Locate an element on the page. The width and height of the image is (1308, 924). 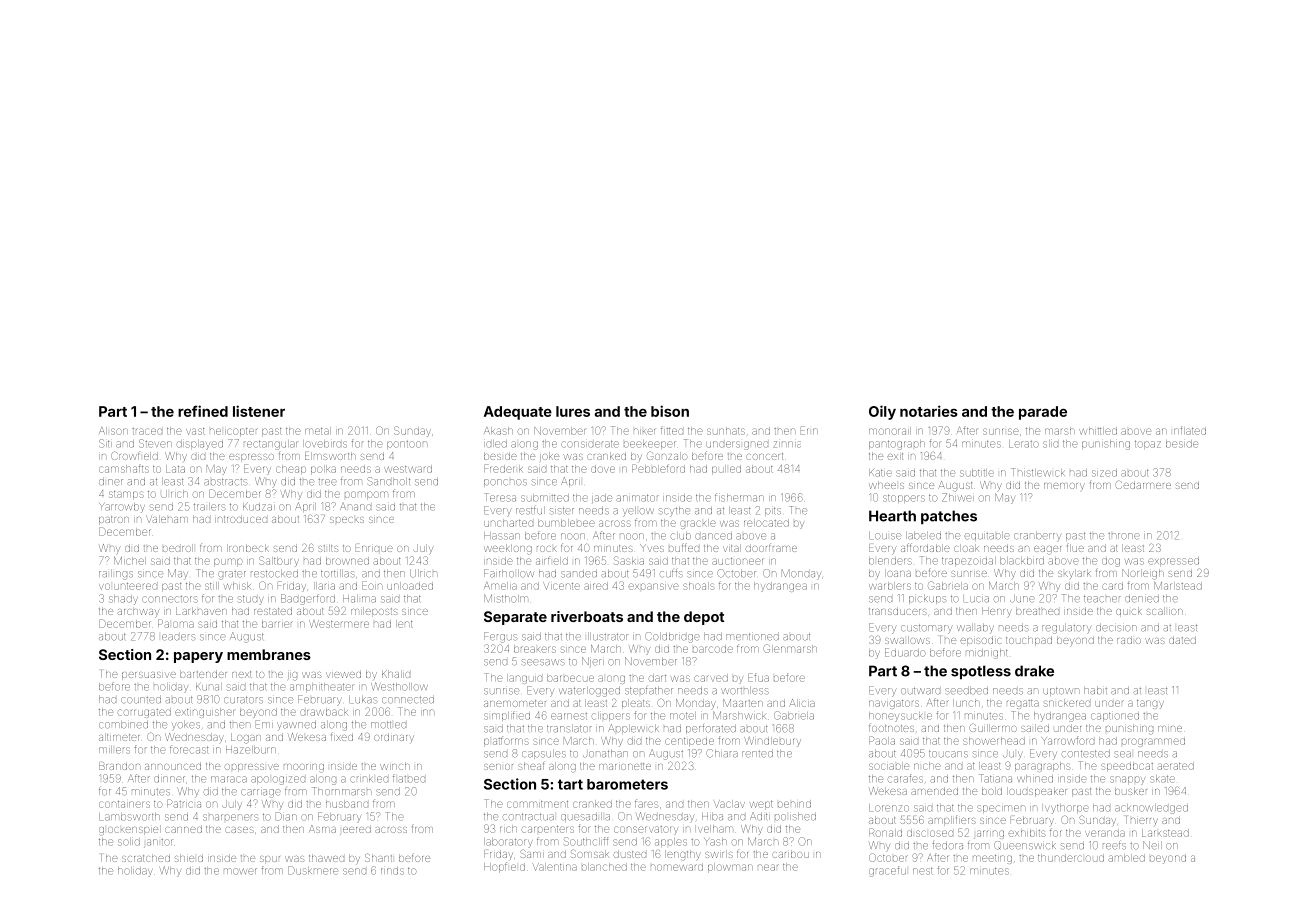
Marlstead is located at coordinates (1178, 586).
